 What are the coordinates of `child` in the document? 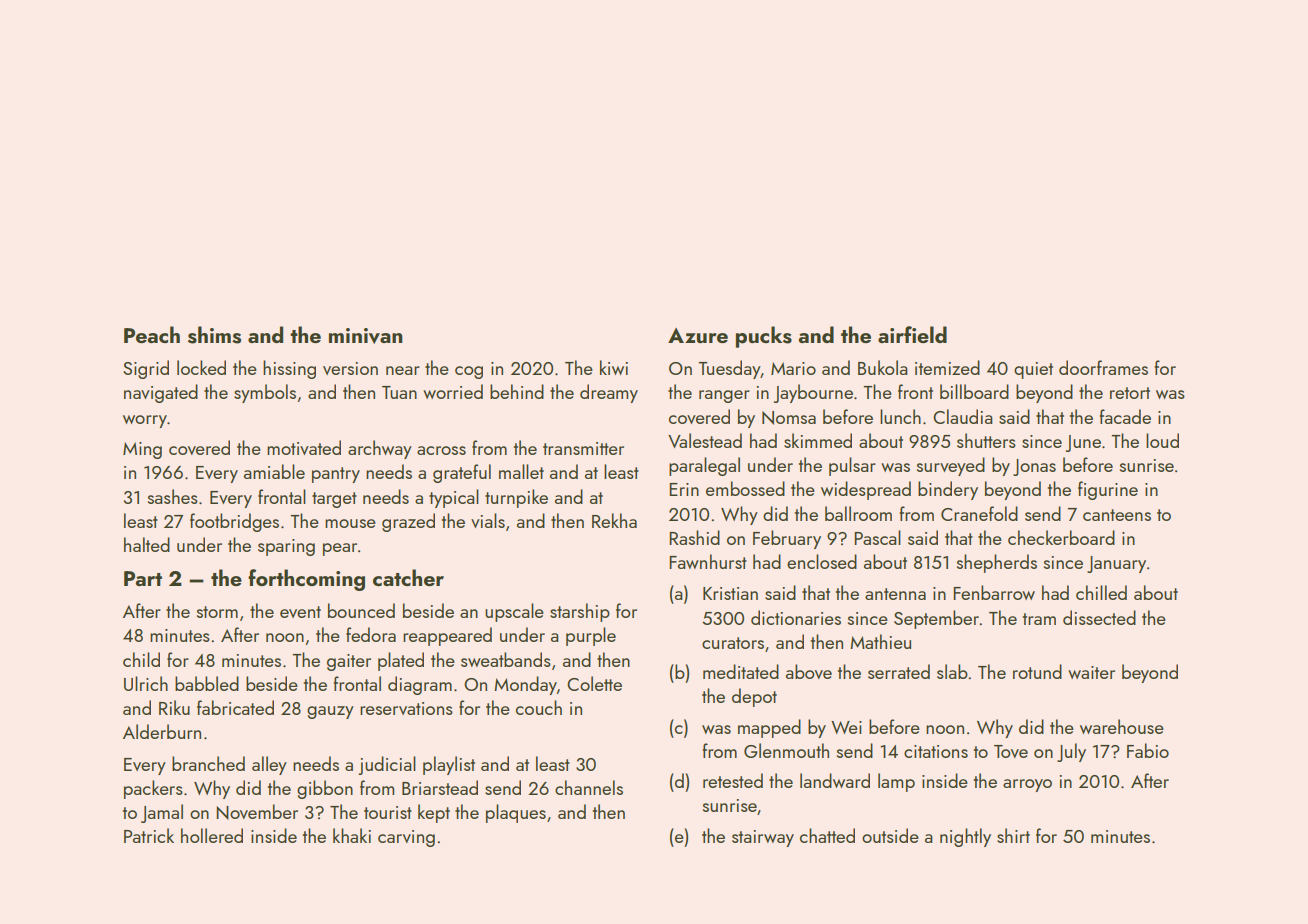 It's located at (141, 659).
